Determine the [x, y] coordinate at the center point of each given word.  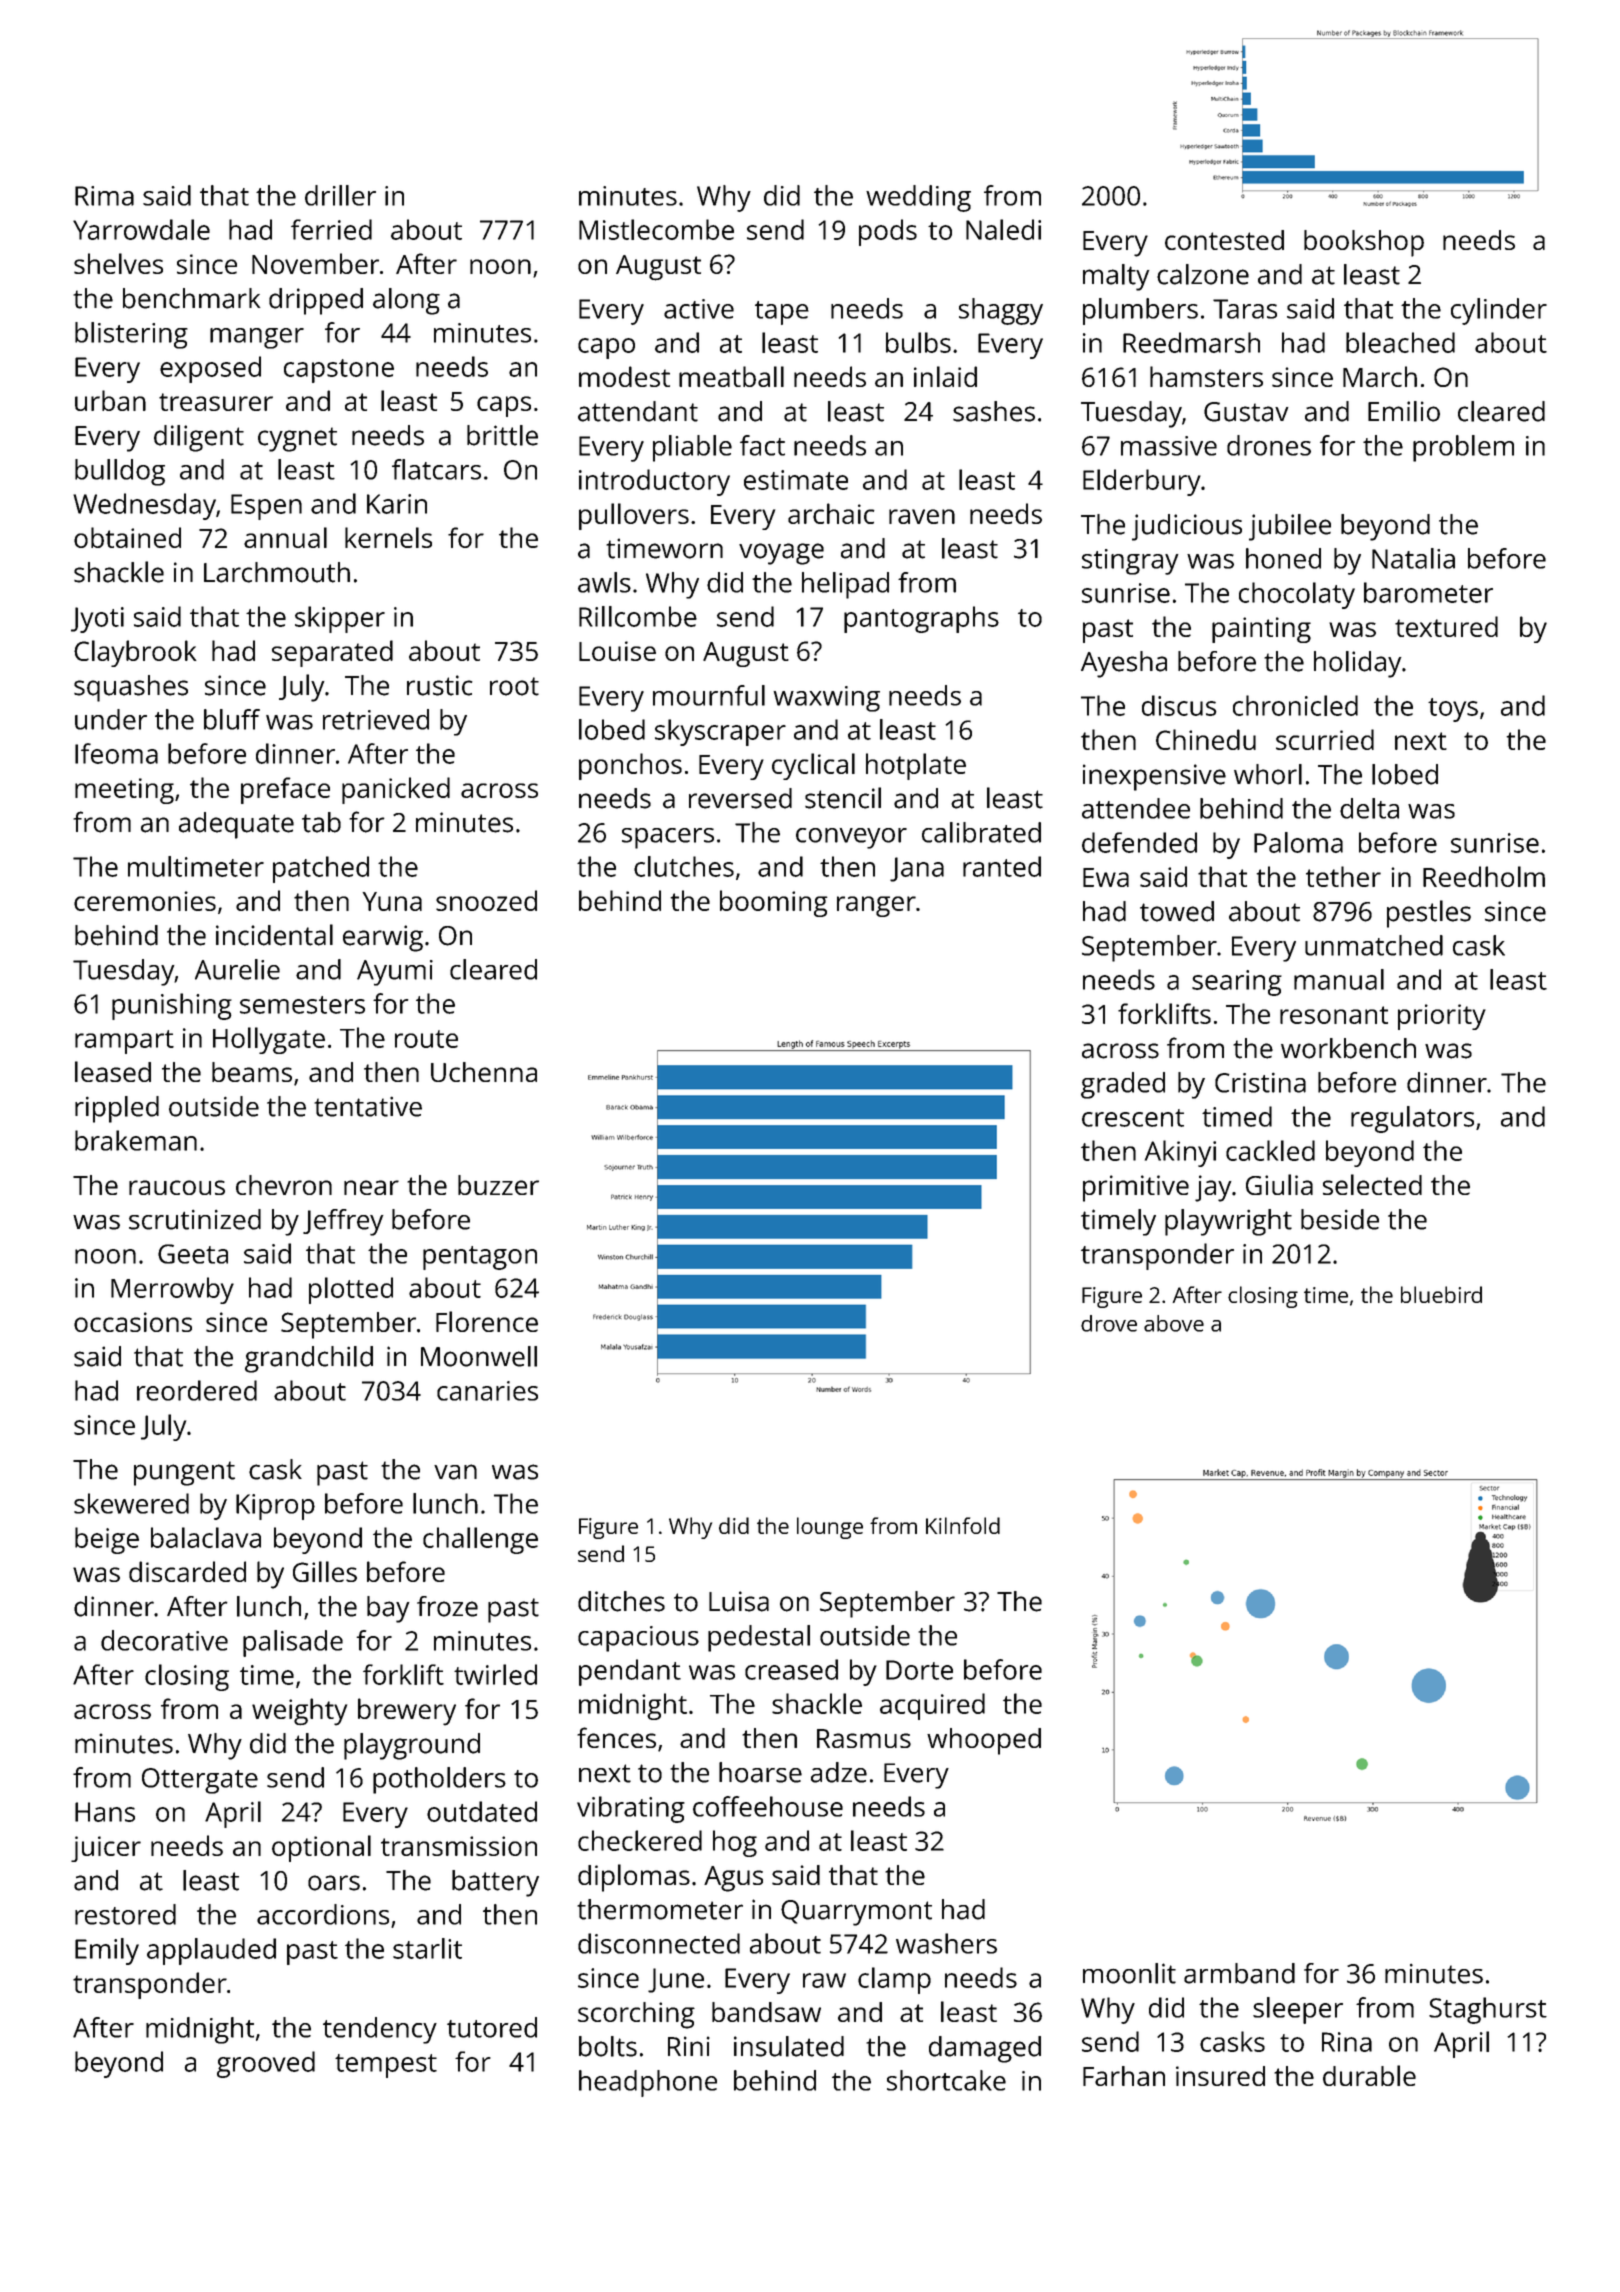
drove [1109, 1323]
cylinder [1499, 311]
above [1174, 1323]
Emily [107, 1951]
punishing [172, 1006]
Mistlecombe [656, 229]
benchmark [191, 298]
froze [447, 1606]
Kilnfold [963, 1525]
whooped [984, 1741]
